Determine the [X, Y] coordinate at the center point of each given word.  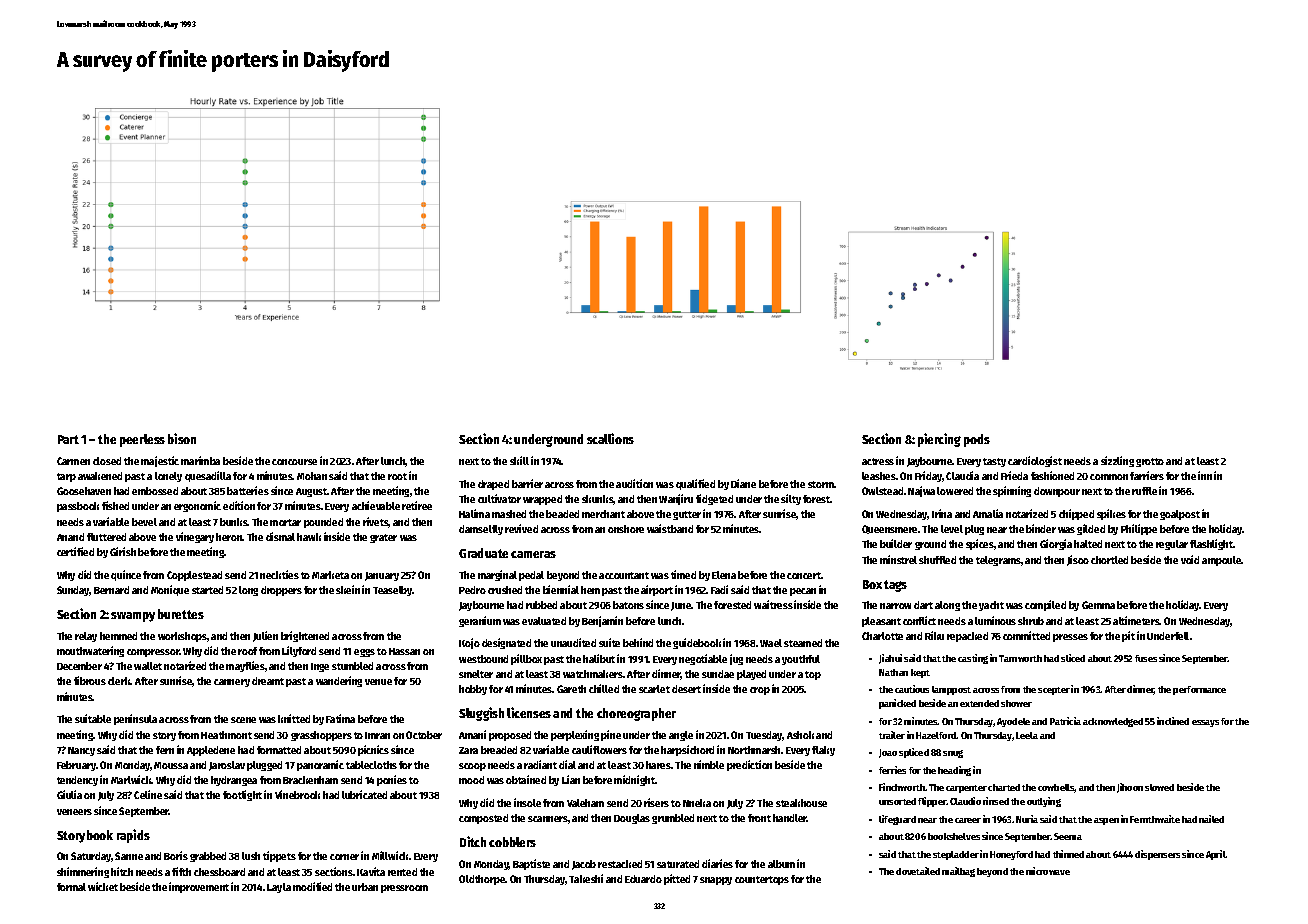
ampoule [1222, 561]
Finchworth [902, 787]
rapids [133, 836]
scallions [610, 438]
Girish [123, 551]
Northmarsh [754, 750]
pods [977, 440]
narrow [895, 606]
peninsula [135, 719]
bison [182, 438]
